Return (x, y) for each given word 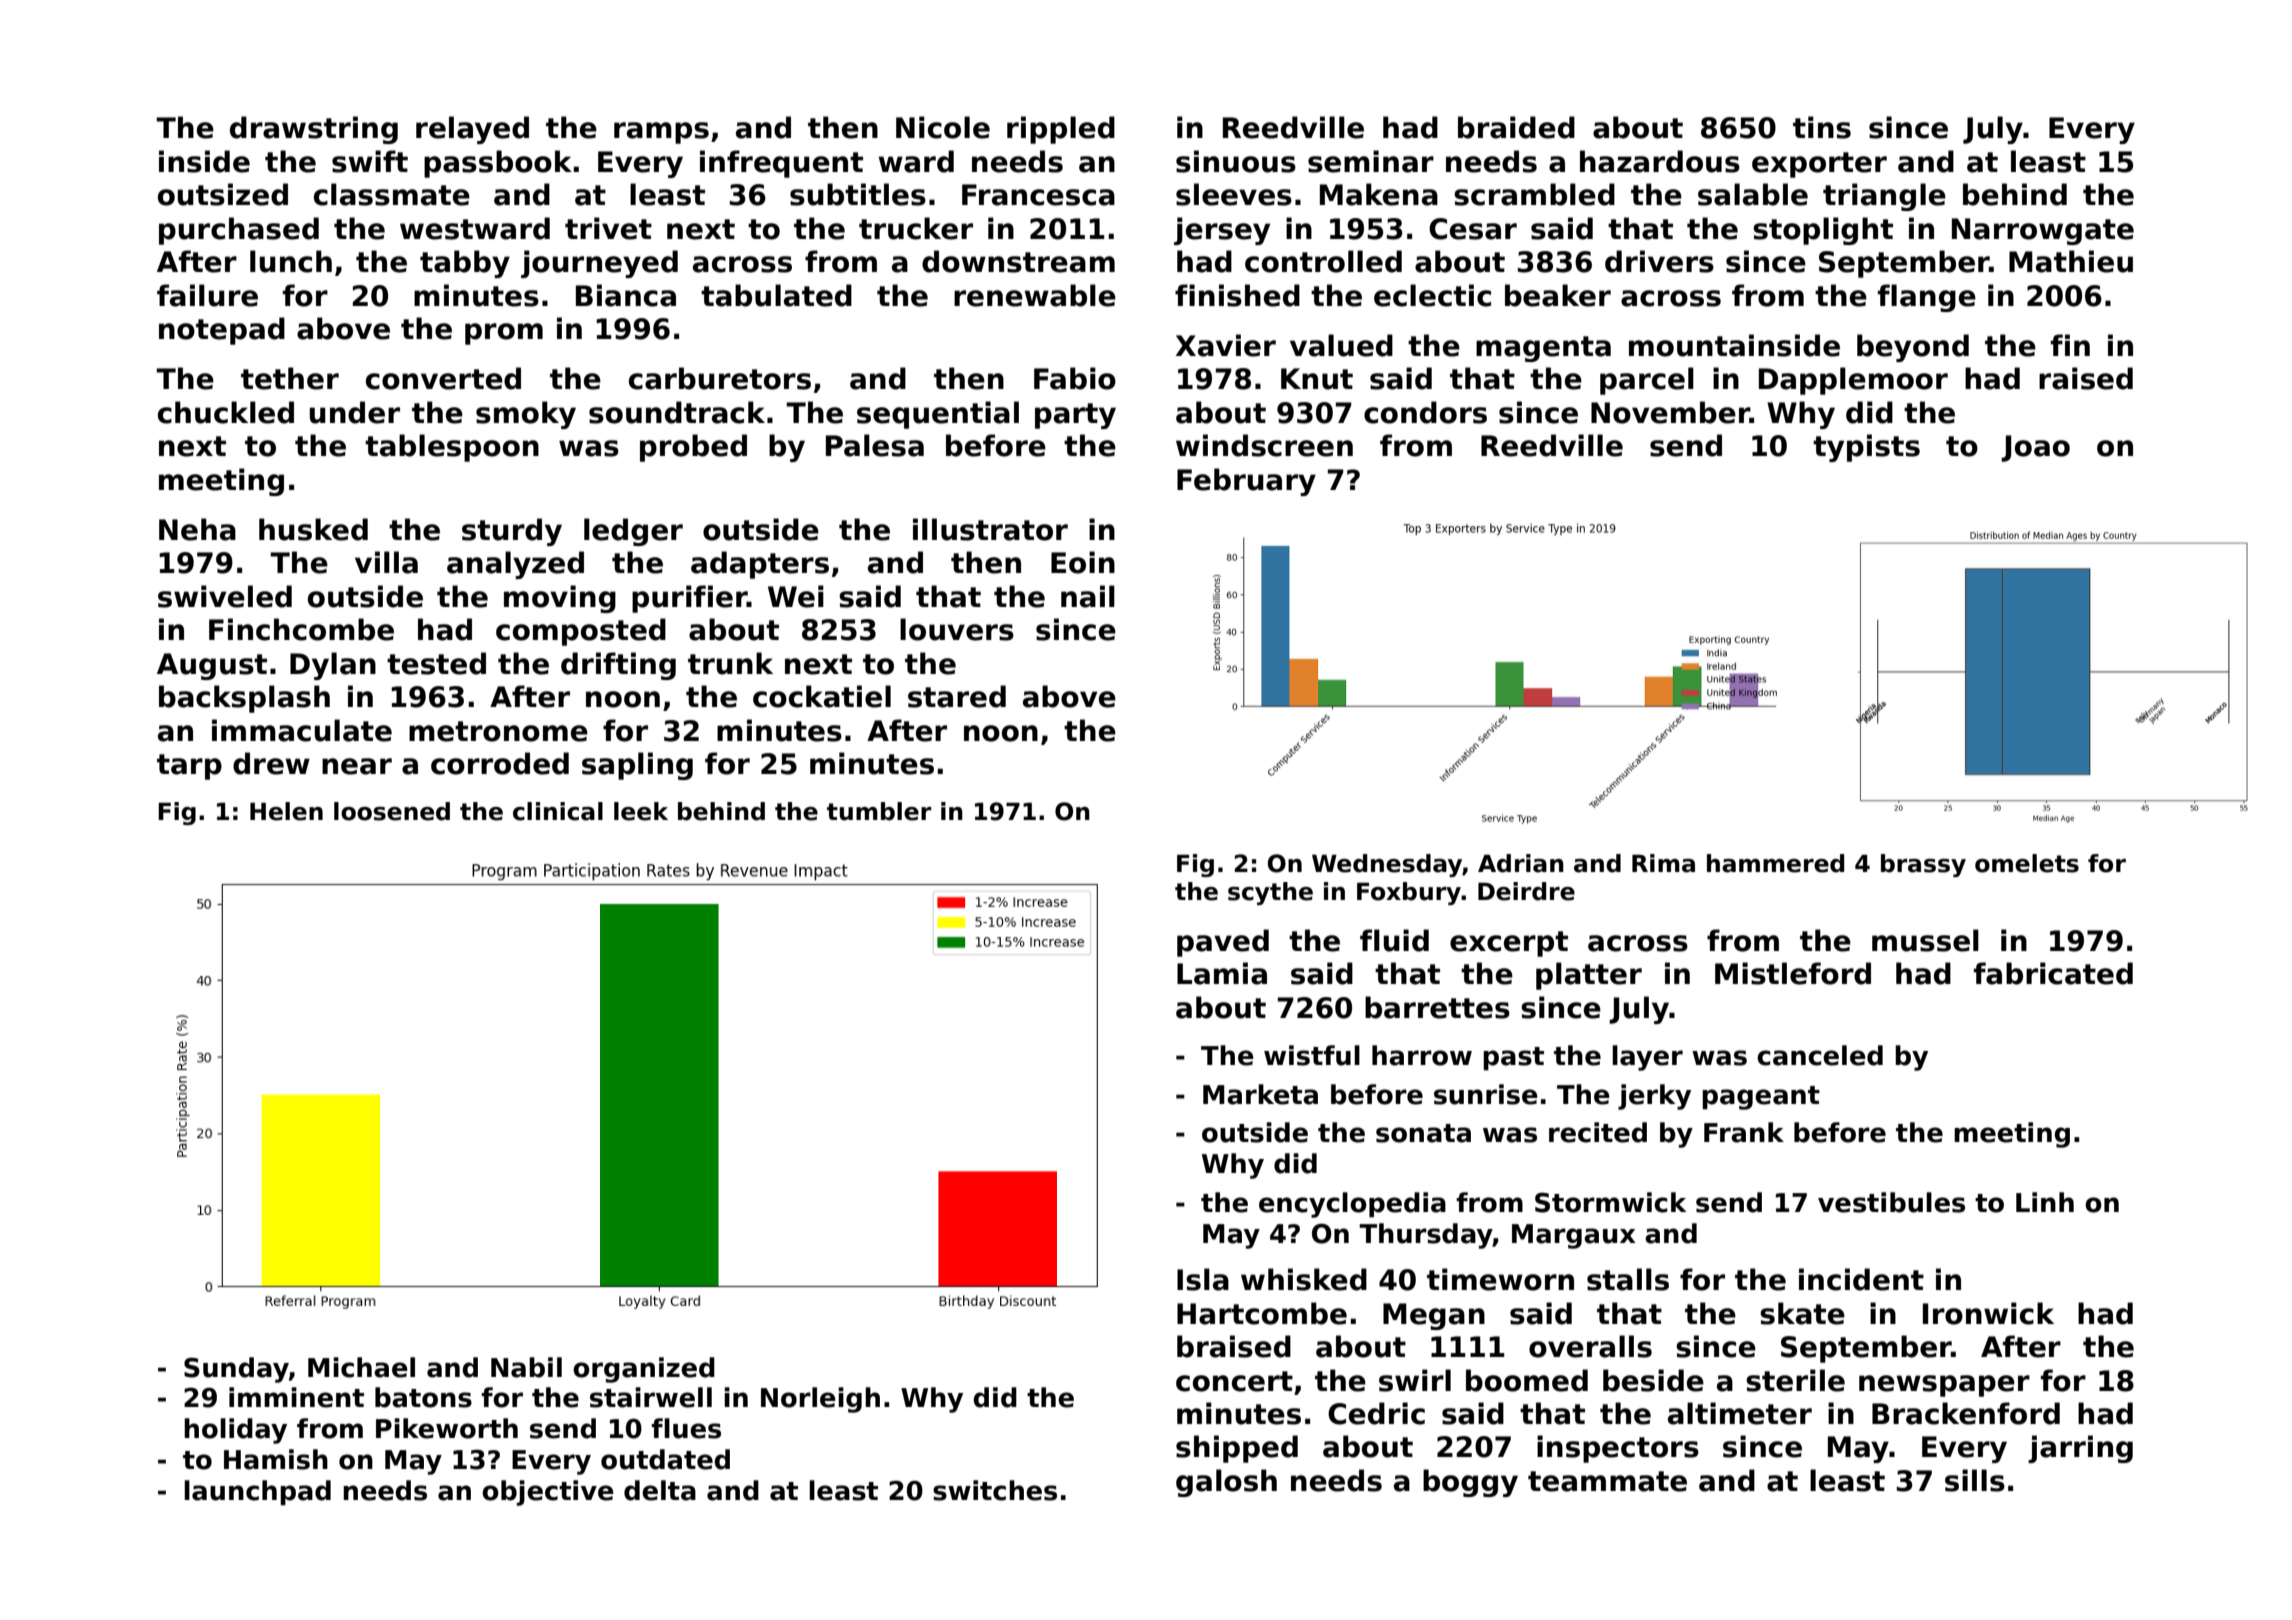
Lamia (1222, 973)
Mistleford (1793, 973)
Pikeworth (447, 1428)
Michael (361, 1367)
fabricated (2053, 973)
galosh (1226, 1483)
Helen (286, 811)
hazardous (1660, 161)
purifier (689, 599)
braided (1516, 127)
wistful (1312, 1055)
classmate (392, 194)
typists (1866, 448)
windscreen (1264, 445)
